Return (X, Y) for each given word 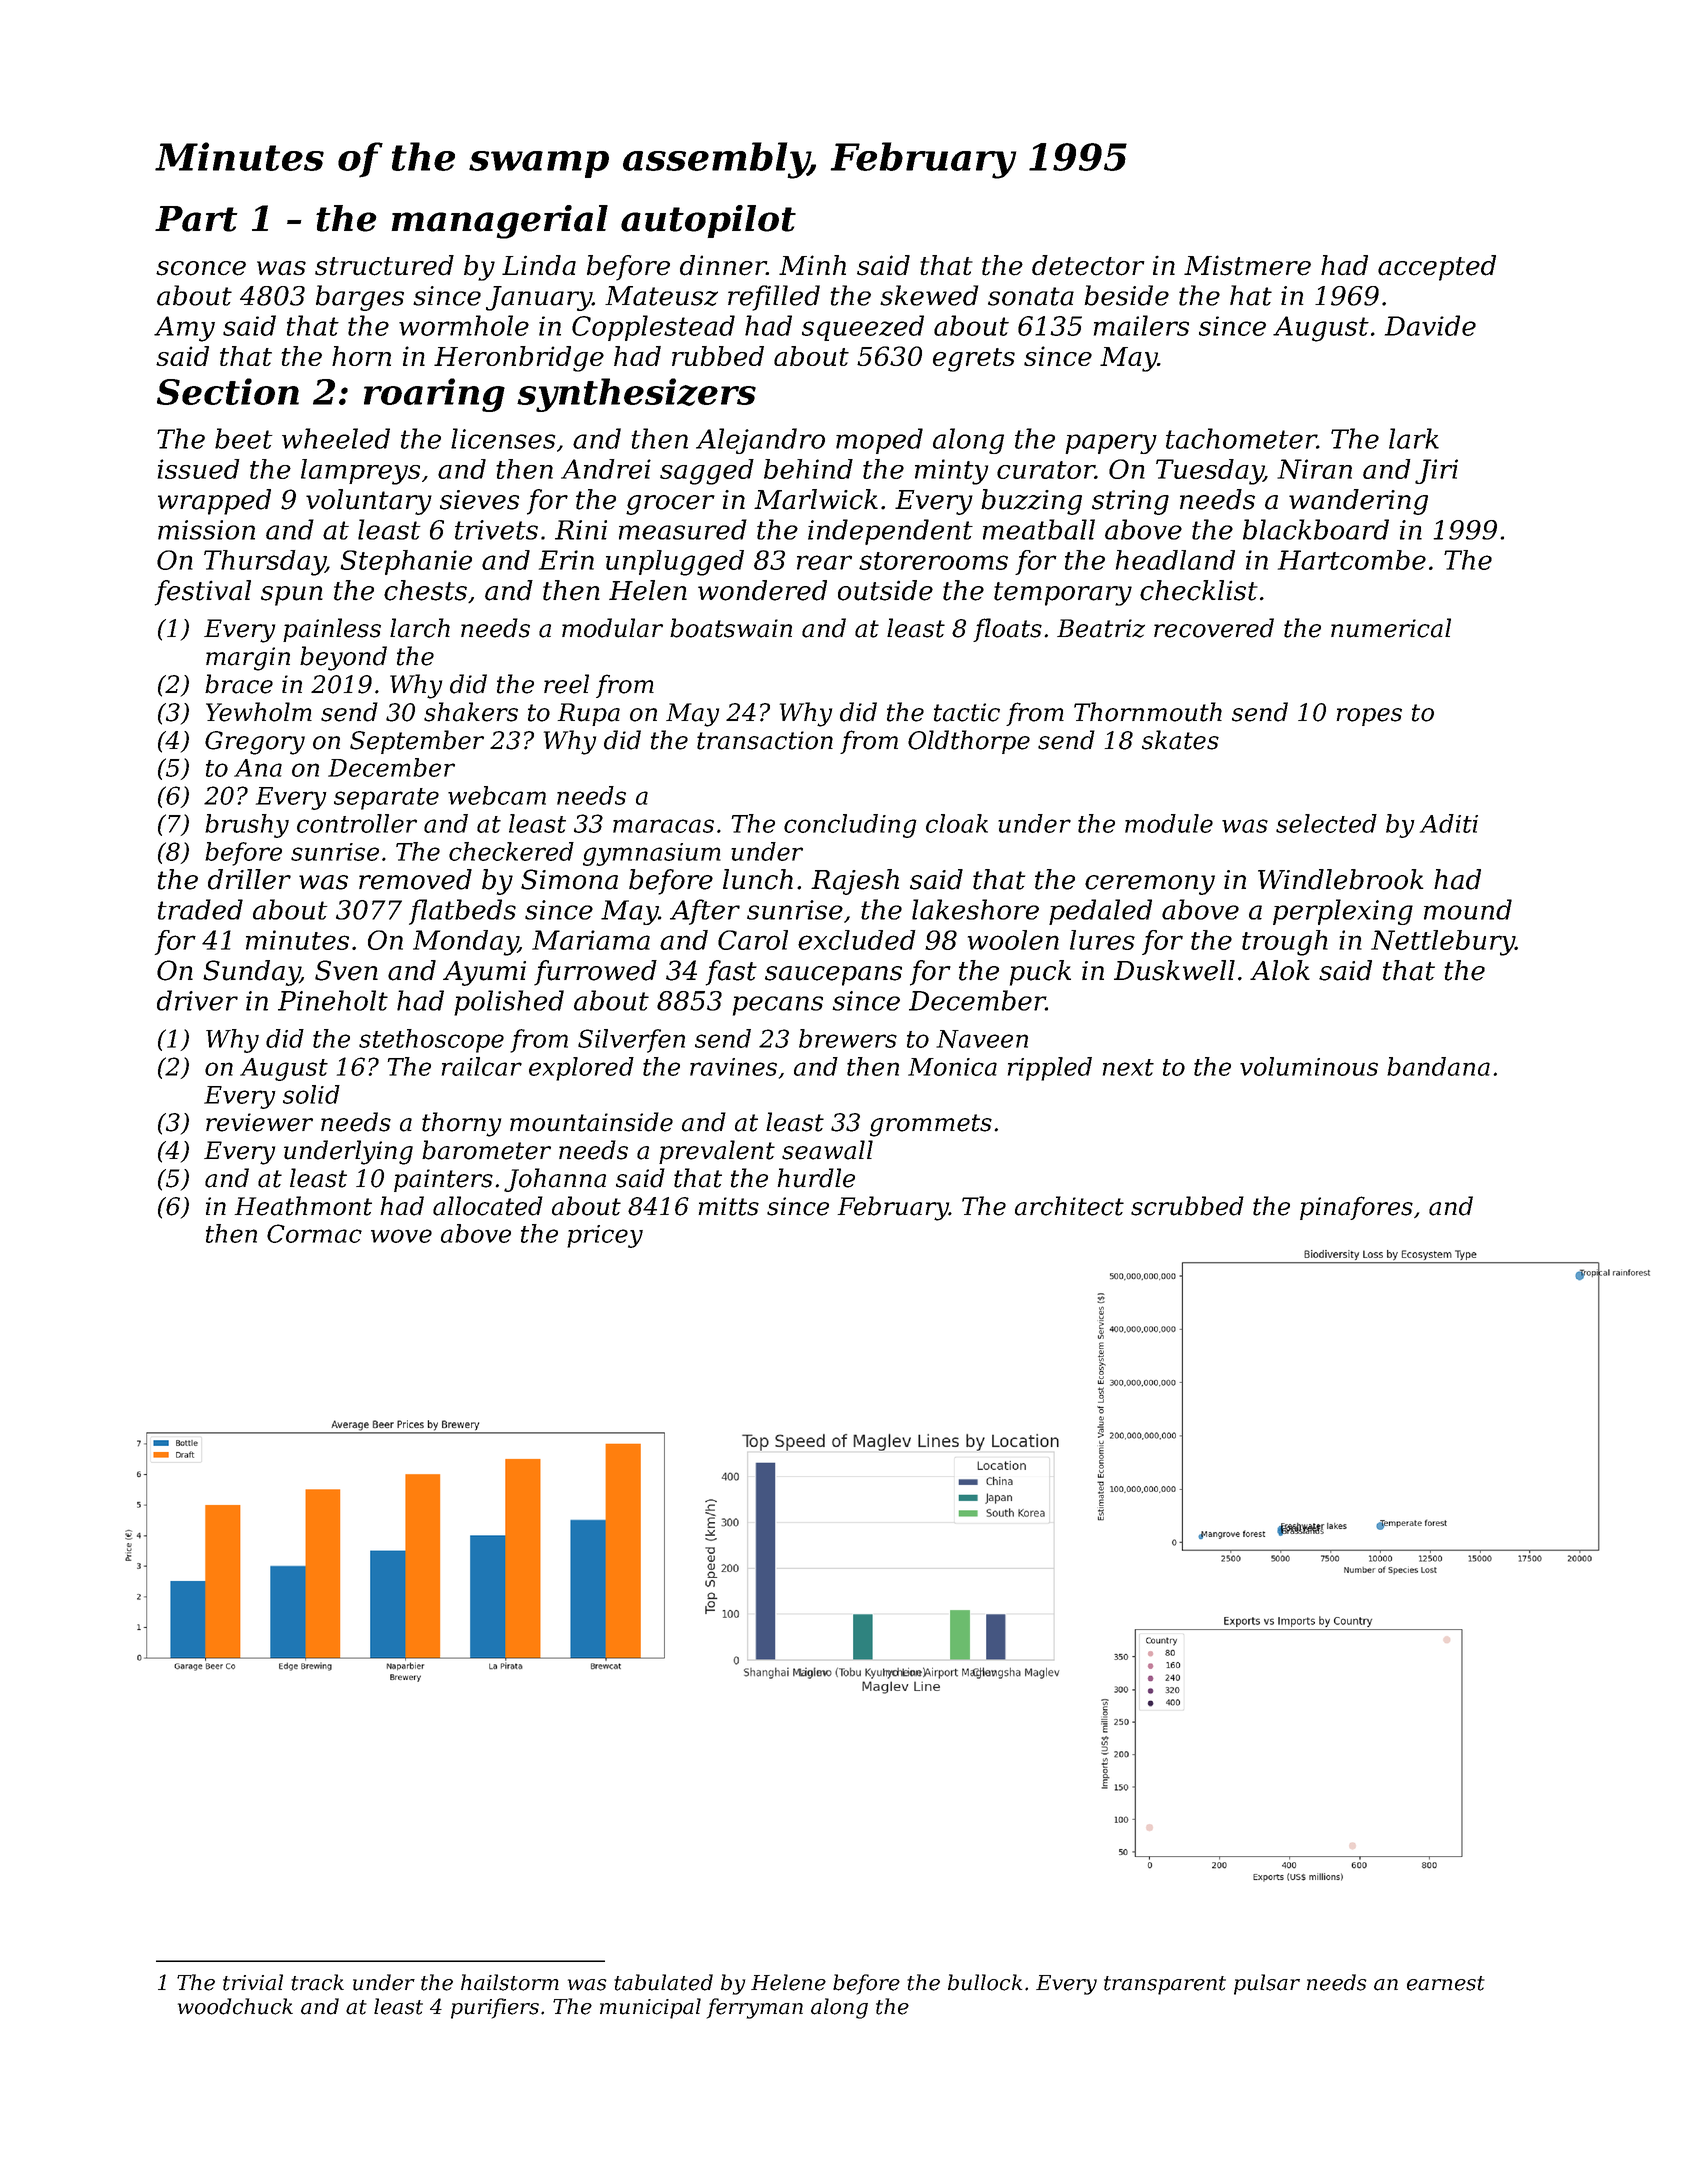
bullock (985, 1982)
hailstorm (510, 1982)
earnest (1446, 1983)
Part (196, 219)
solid (311, 1094)
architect (1069, 1206)
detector (1088, 265)
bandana (1438, 1066)
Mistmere (1247, 265)
